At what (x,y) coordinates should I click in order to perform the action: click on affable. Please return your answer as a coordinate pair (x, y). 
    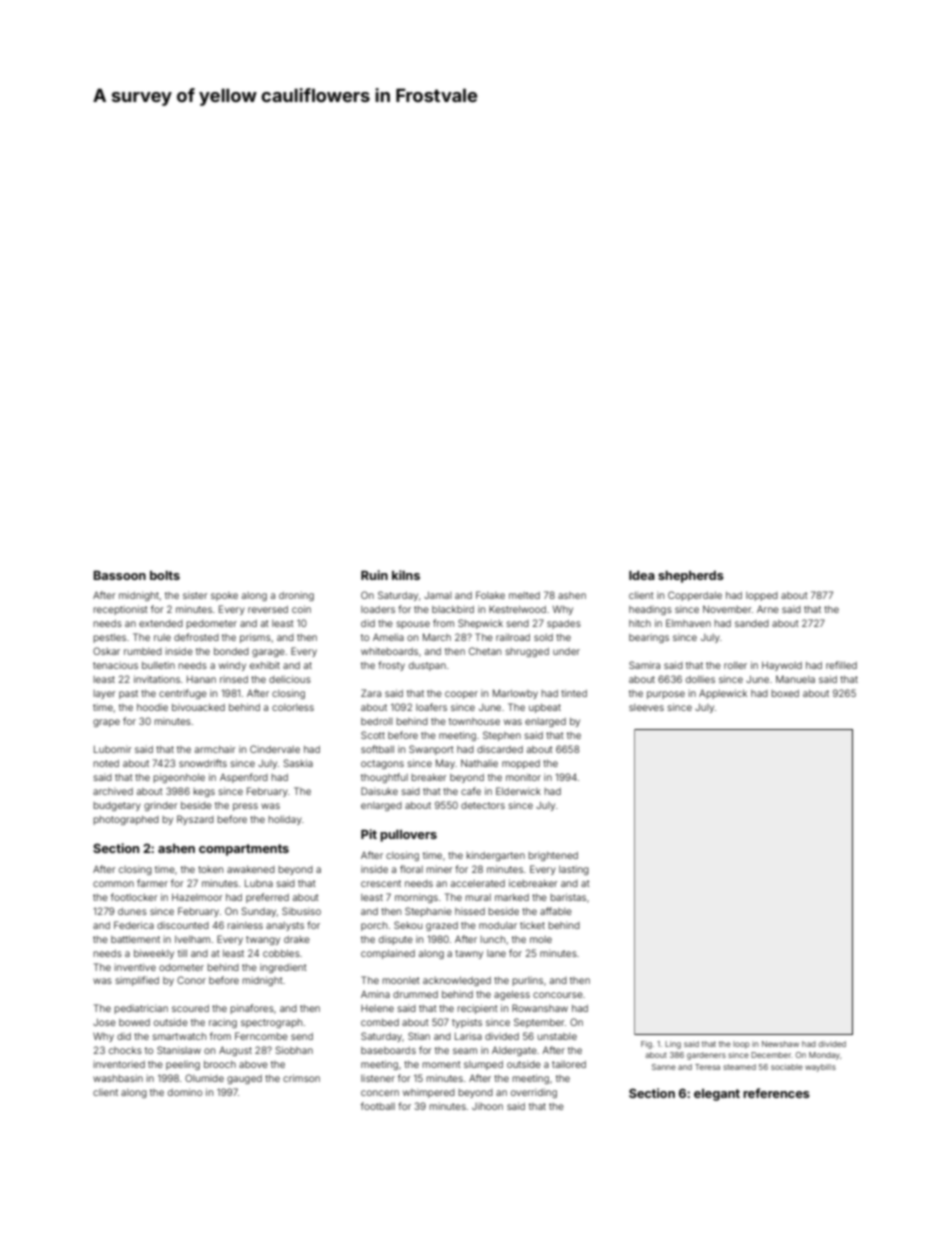
    Looking at the image, I should click on (556, 911).
